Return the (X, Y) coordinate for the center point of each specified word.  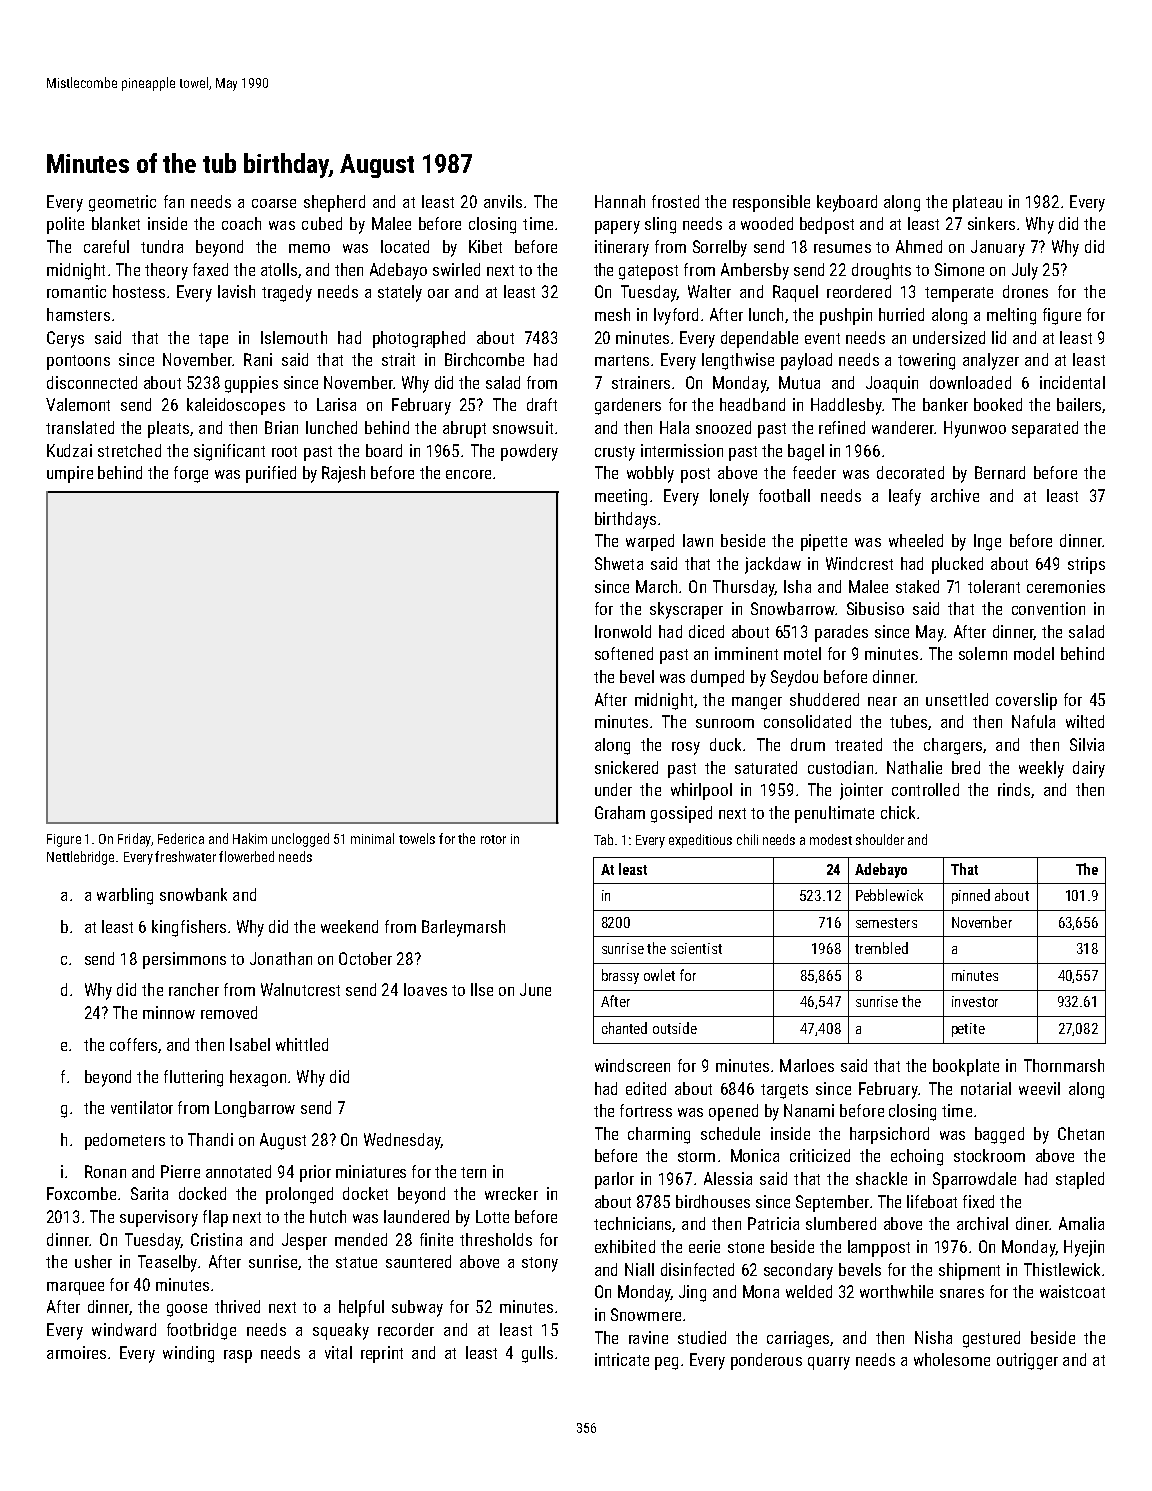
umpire (70, 474)
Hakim (250, 838)
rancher (194, 989)
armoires (76, 1352)
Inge (987, 542)
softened (624, 653)
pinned (971, 896)
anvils (503, 201)
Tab (603, 839)
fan (174, 201)
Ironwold (623, 631)
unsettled (957, 699)
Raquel (795, 293)
